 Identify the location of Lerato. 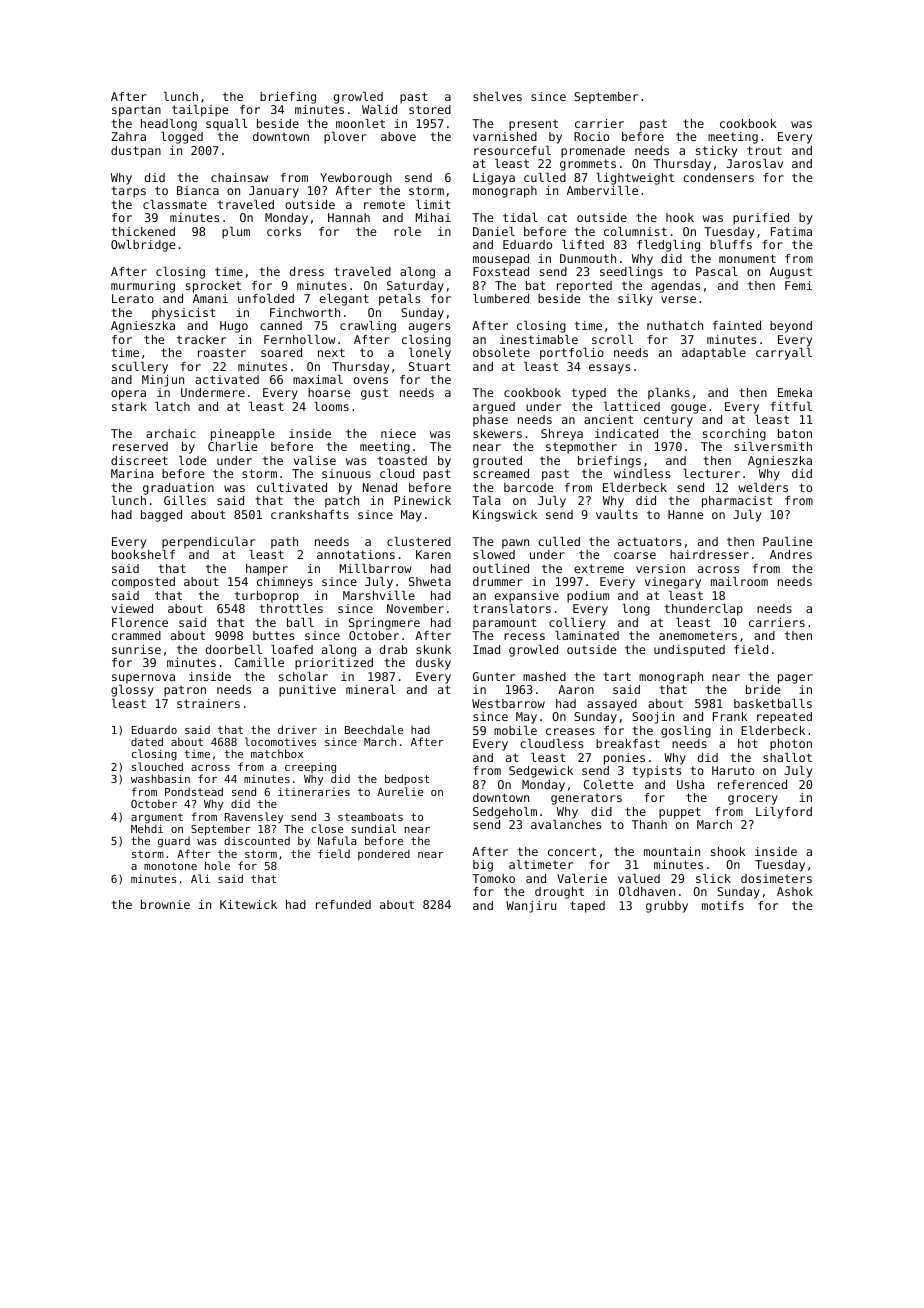
(133, 298).
